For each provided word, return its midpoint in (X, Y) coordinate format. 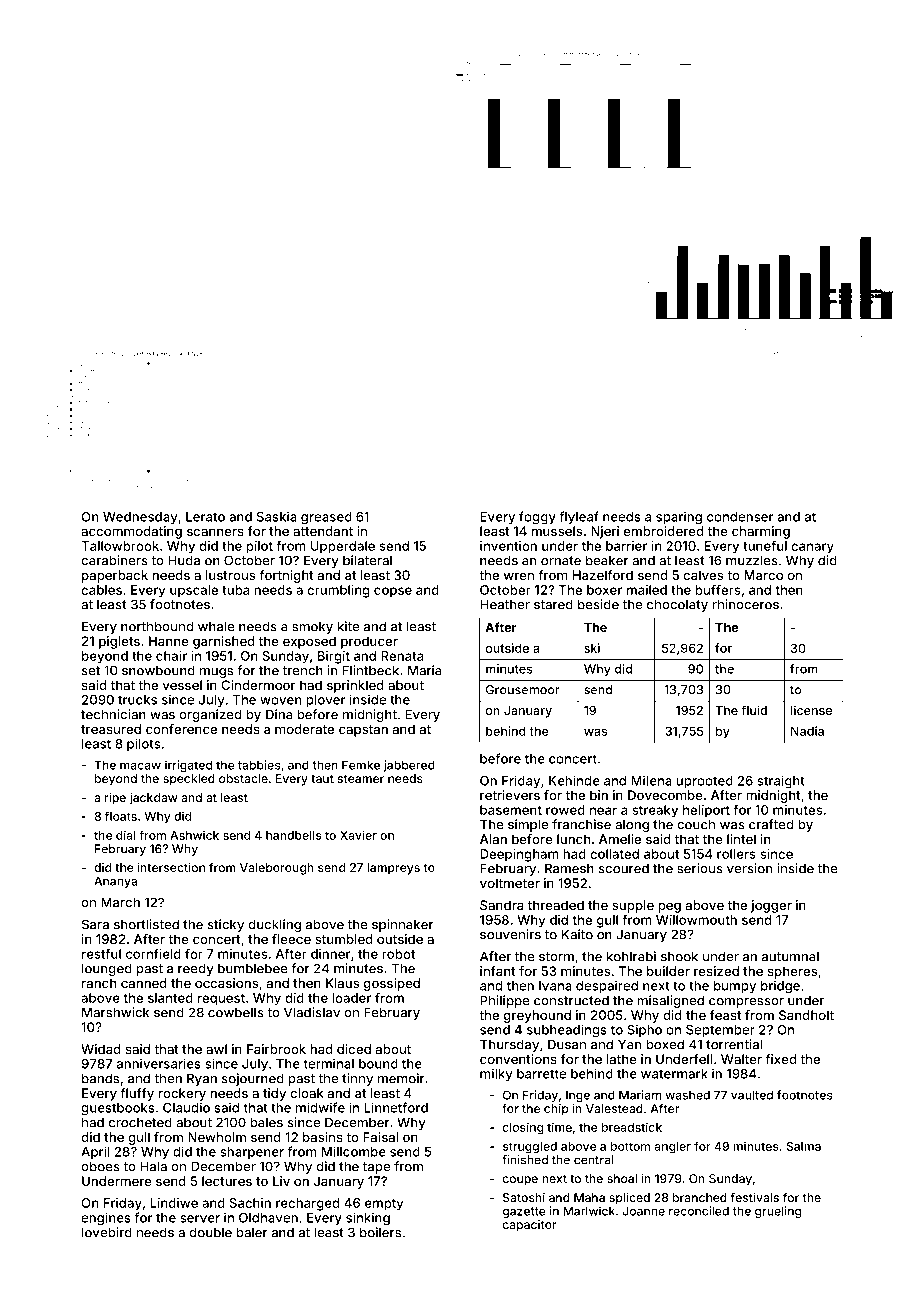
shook (679, 956)
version (749, 868)
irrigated (188, 766)
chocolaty (677, 605)
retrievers (510, 795)
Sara (95, 924)
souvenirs (510, 934)
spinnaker (402, 925)
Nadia (807, 731)
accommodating (131, 532)
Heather (505, 604)
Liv (281, 1181)
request (221, 1000)
